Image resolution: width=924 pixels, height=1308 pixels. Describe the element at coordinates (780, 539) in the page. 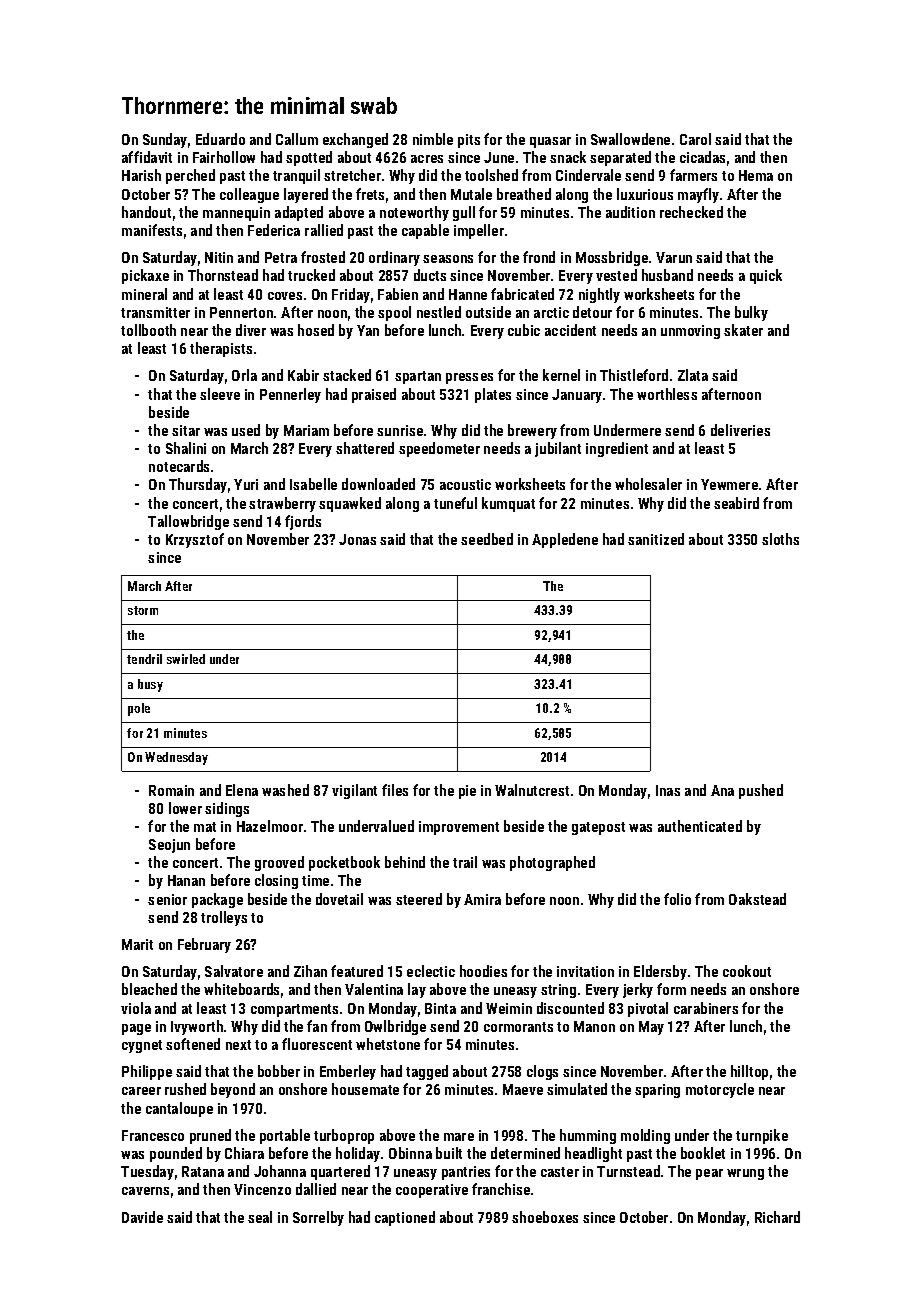

I see `sloths` at that location.
